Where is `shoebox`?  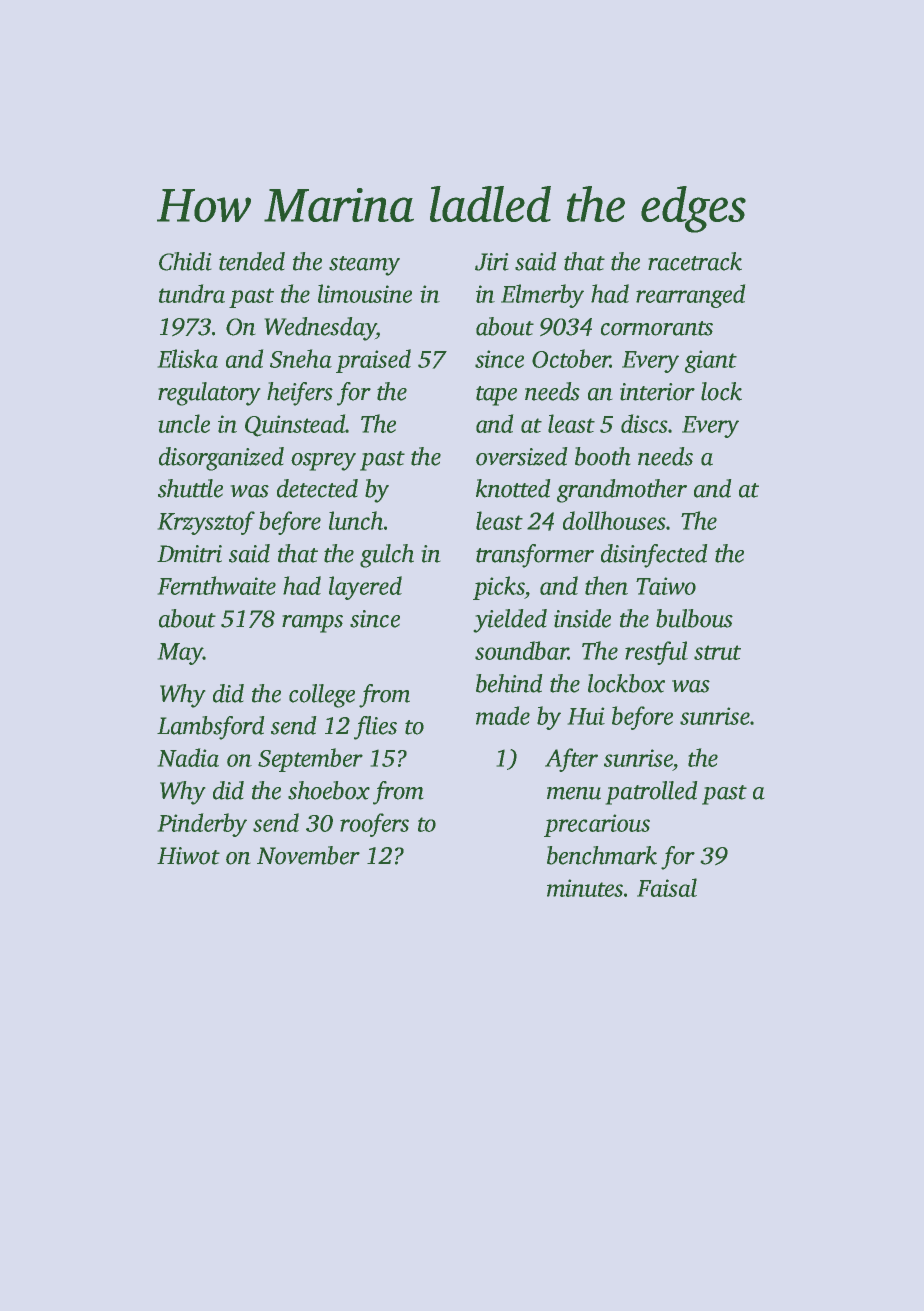
shoebox is located at coordinates (329, 790).
